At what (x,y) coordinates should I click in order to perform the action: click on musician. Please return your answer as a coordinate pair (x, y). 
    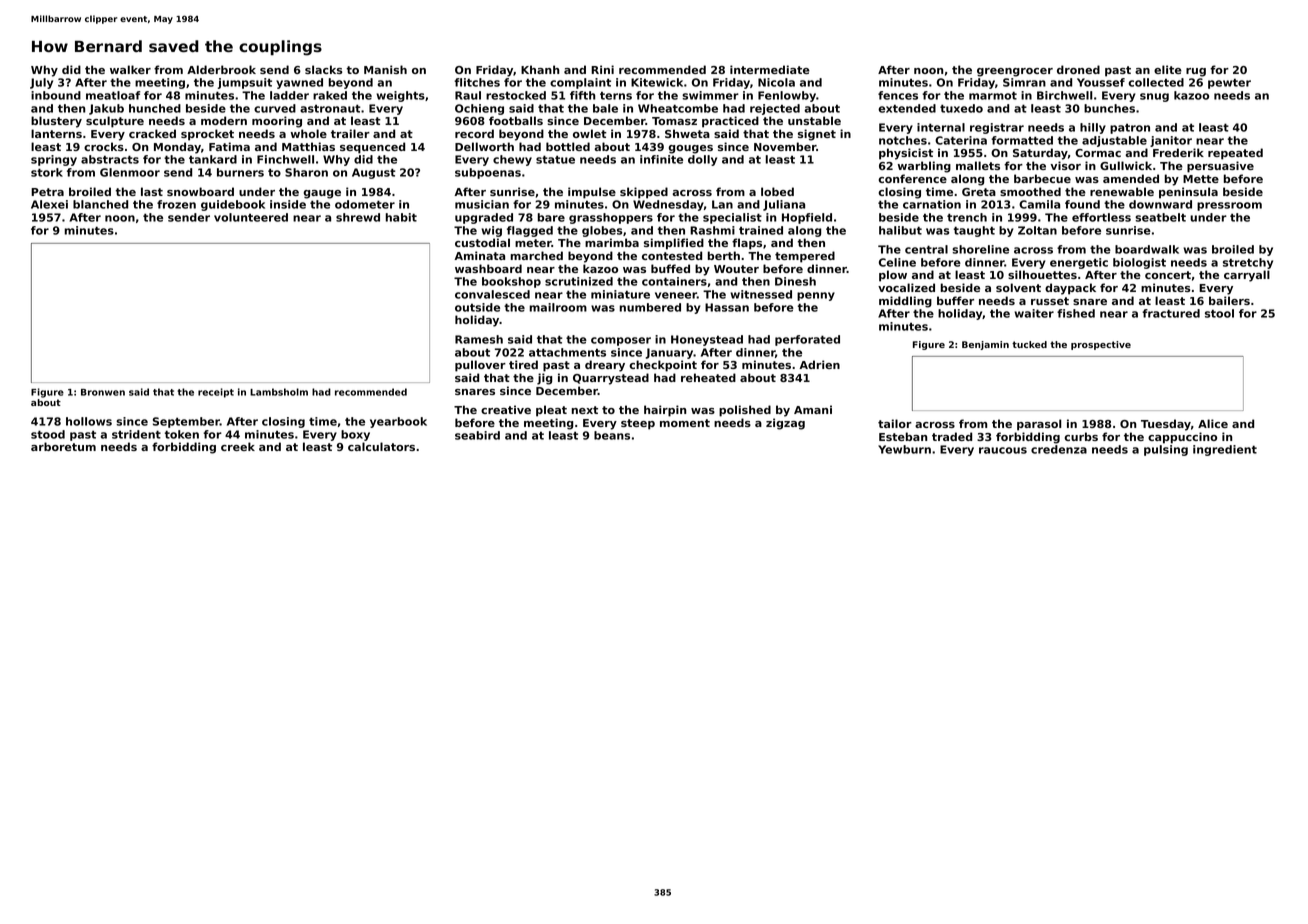
    Looking at the image, I should click on (482, 204).
